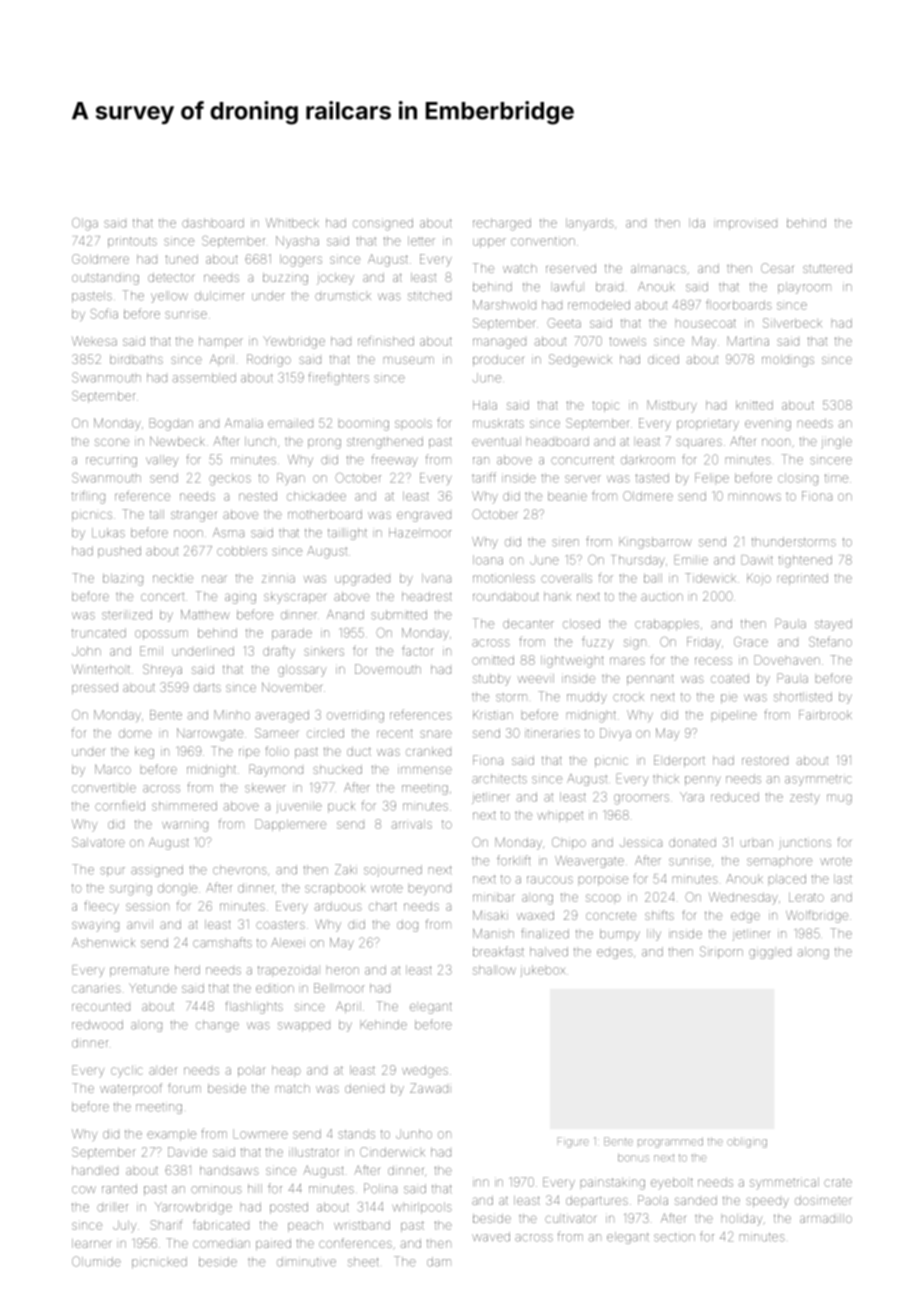  What do you see at coordinates (581, 624) in the page?
I see `closed` at bounding box center [581, 624].
